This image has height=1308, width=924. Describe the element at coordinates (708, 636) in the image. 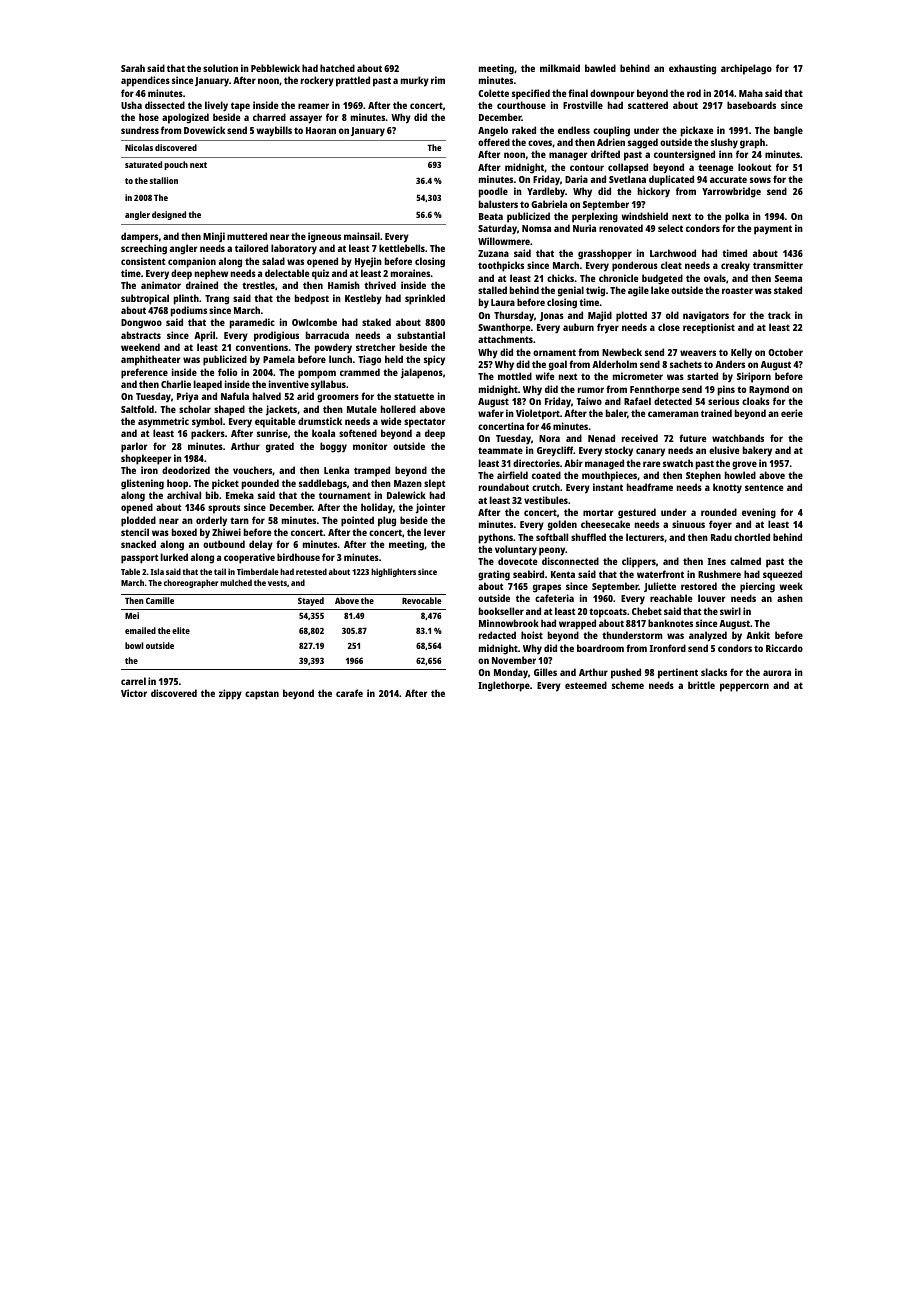

I see `analyzed` at that location.
